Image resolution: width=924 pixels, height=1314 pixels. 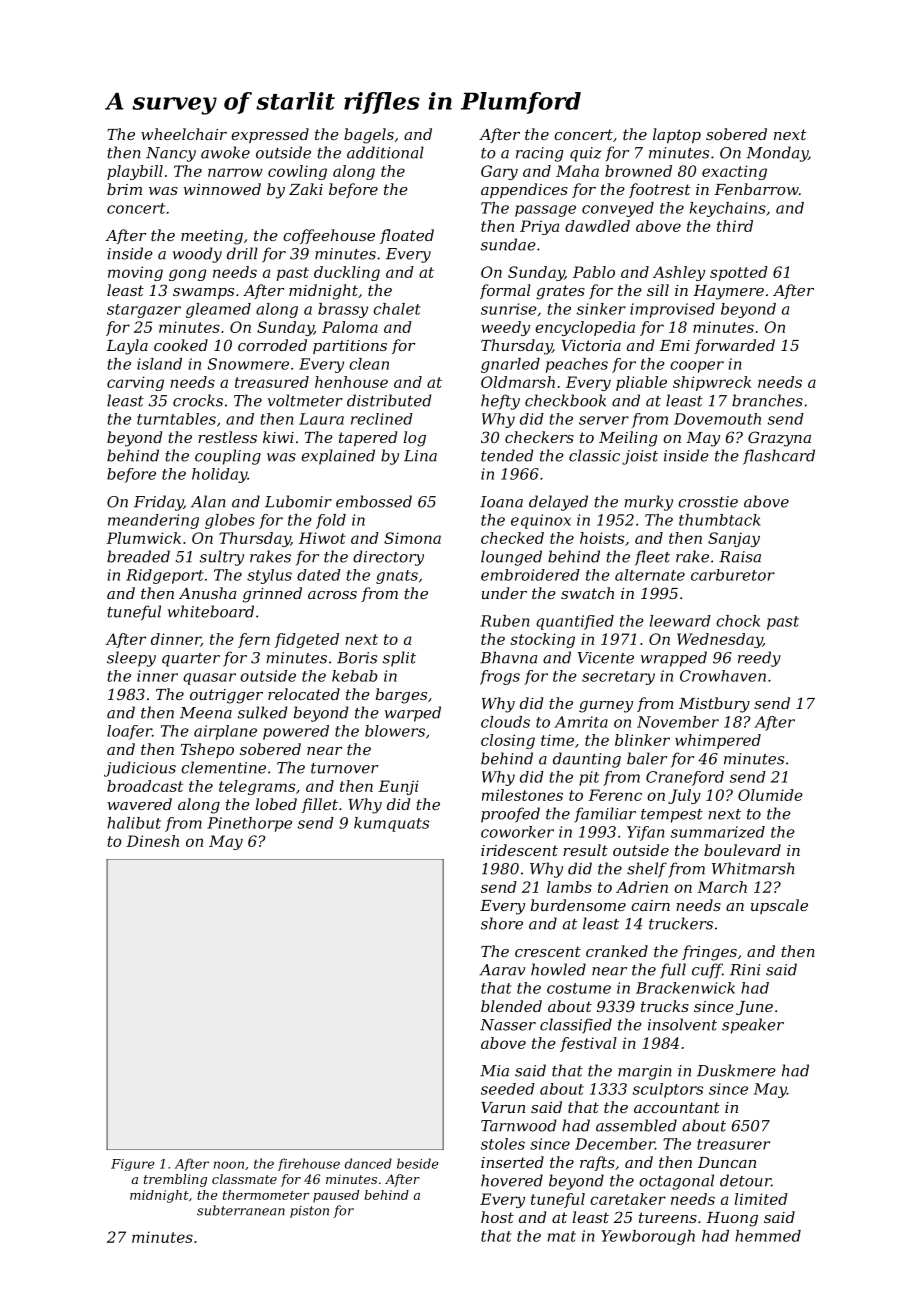 What do you see at coordinates (249, 824) in the screenshot?
I see `Pinethorpe` at bounding box center [249, 824].
